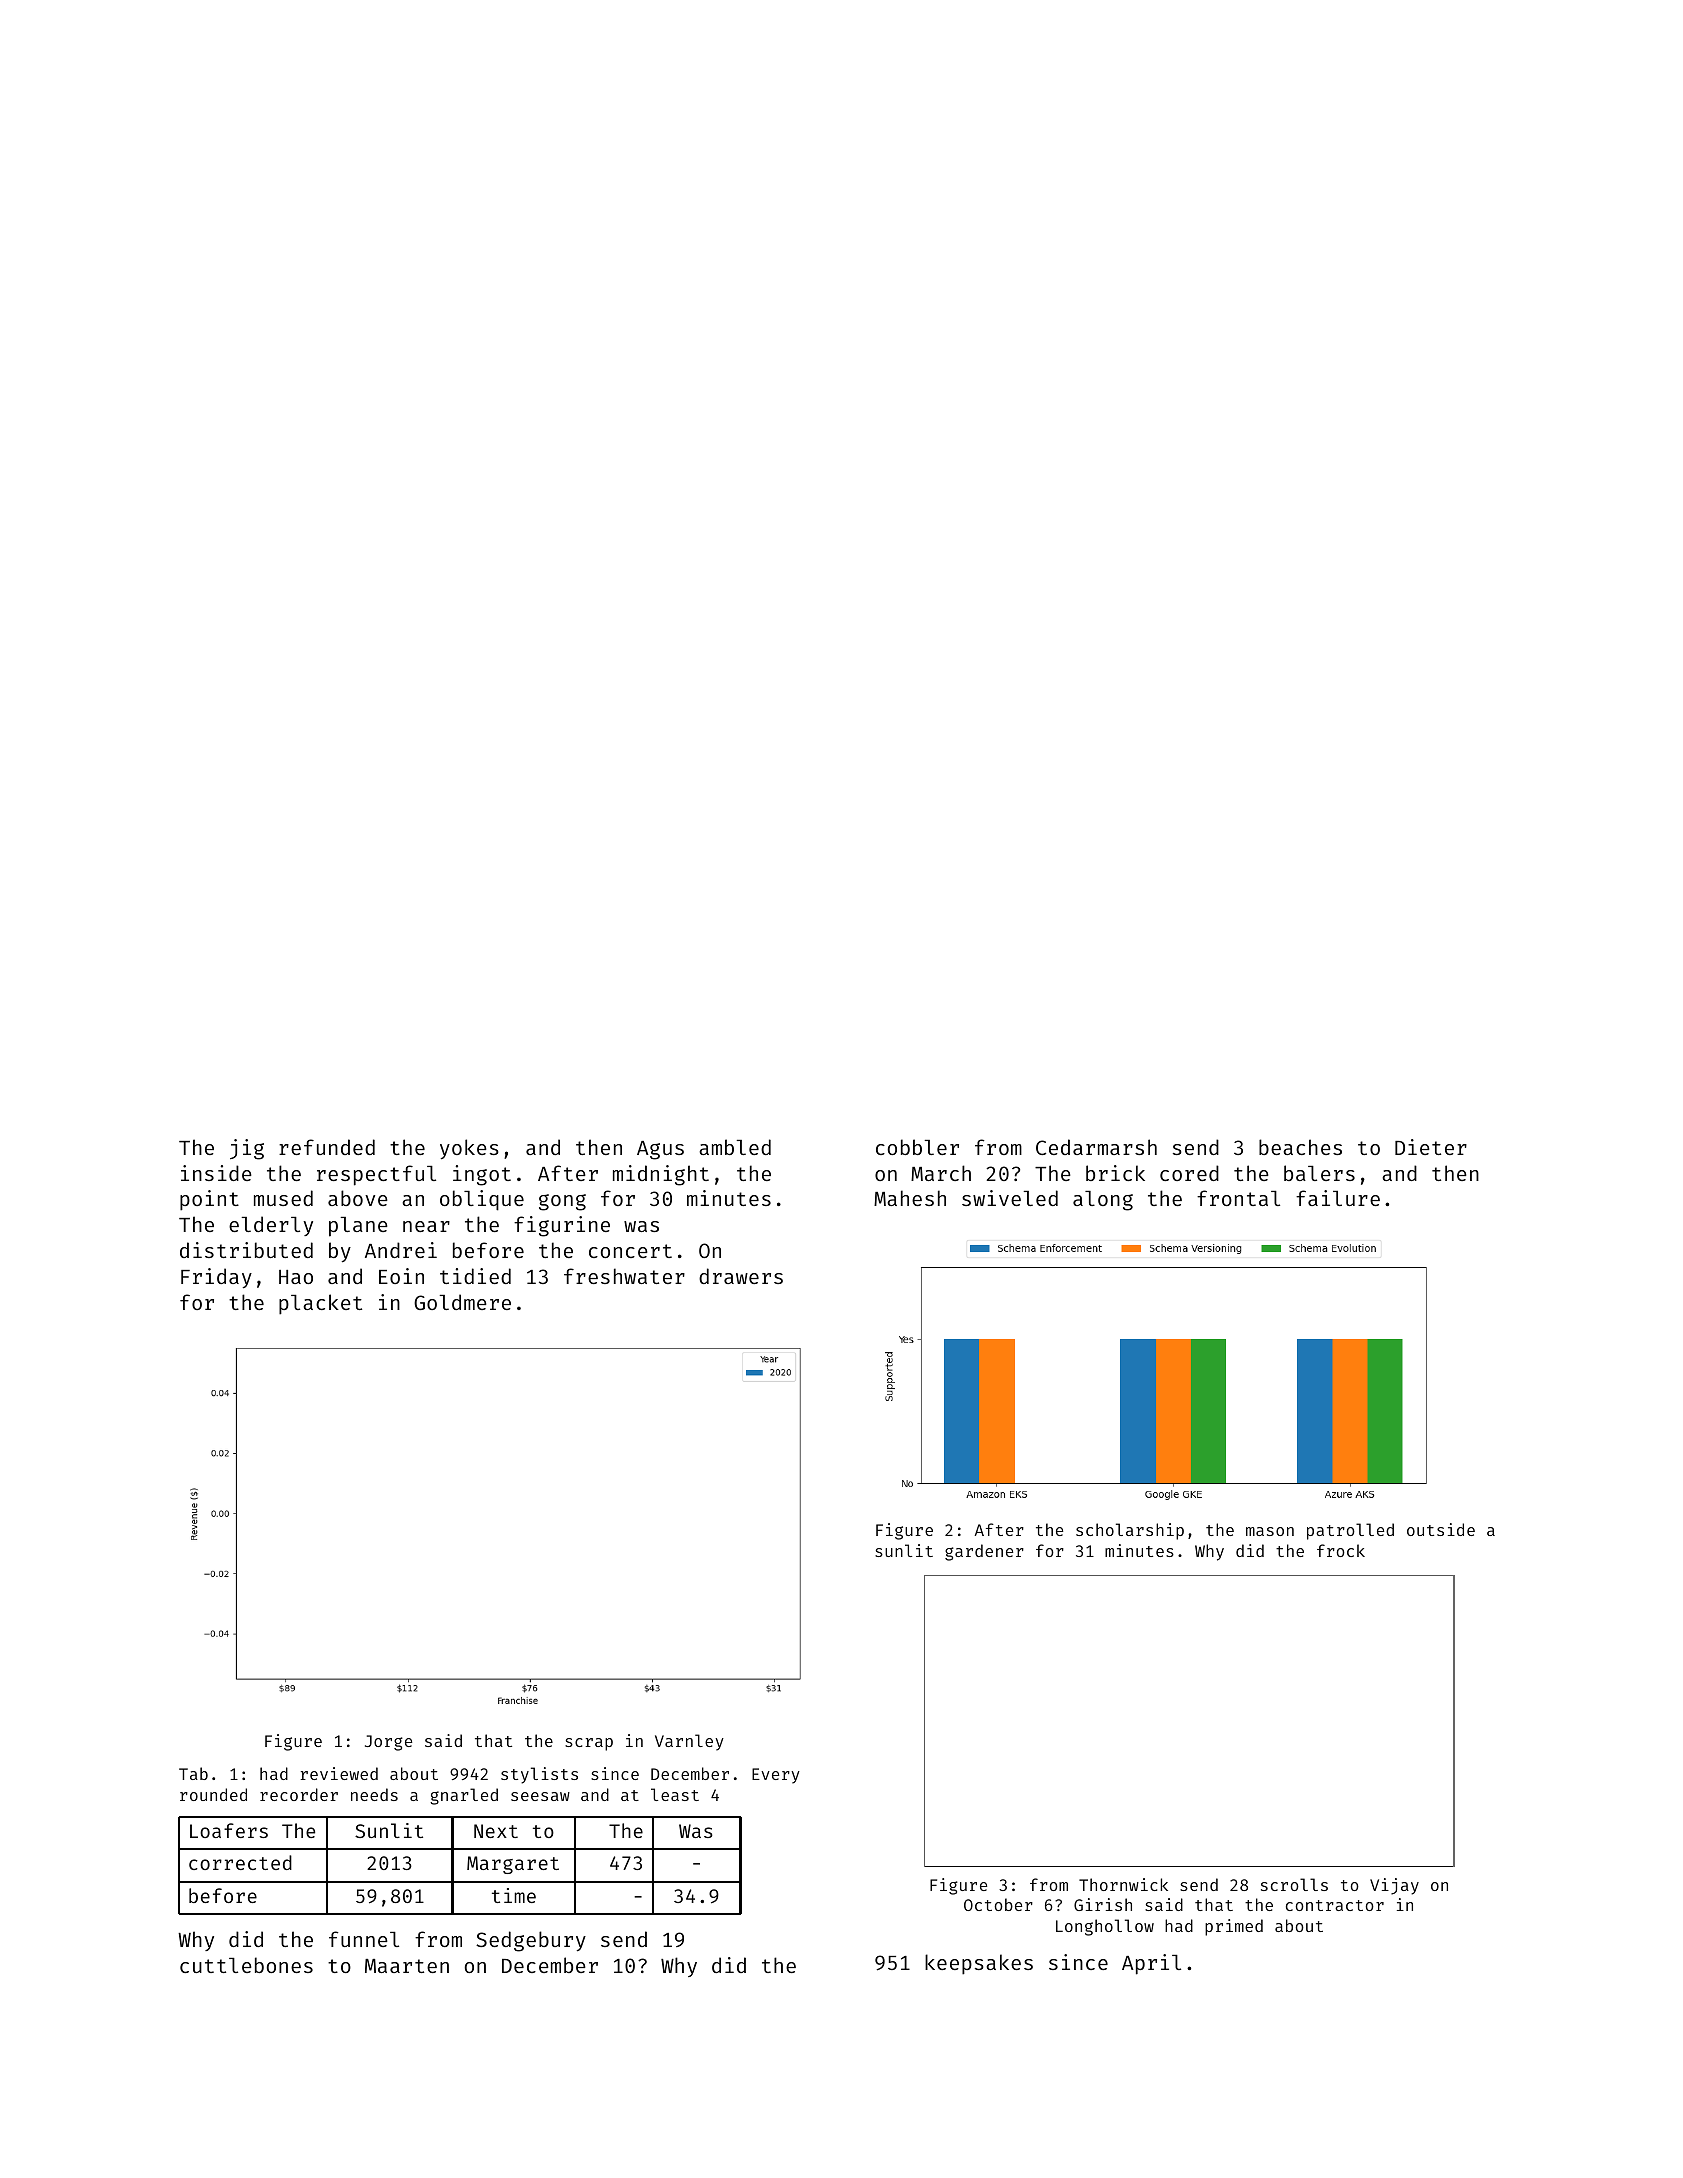 The image size is (1683, 2178). Describe the element at coordinates (1394, 1886) in the screenshot. I see `Vijay` at that location.
